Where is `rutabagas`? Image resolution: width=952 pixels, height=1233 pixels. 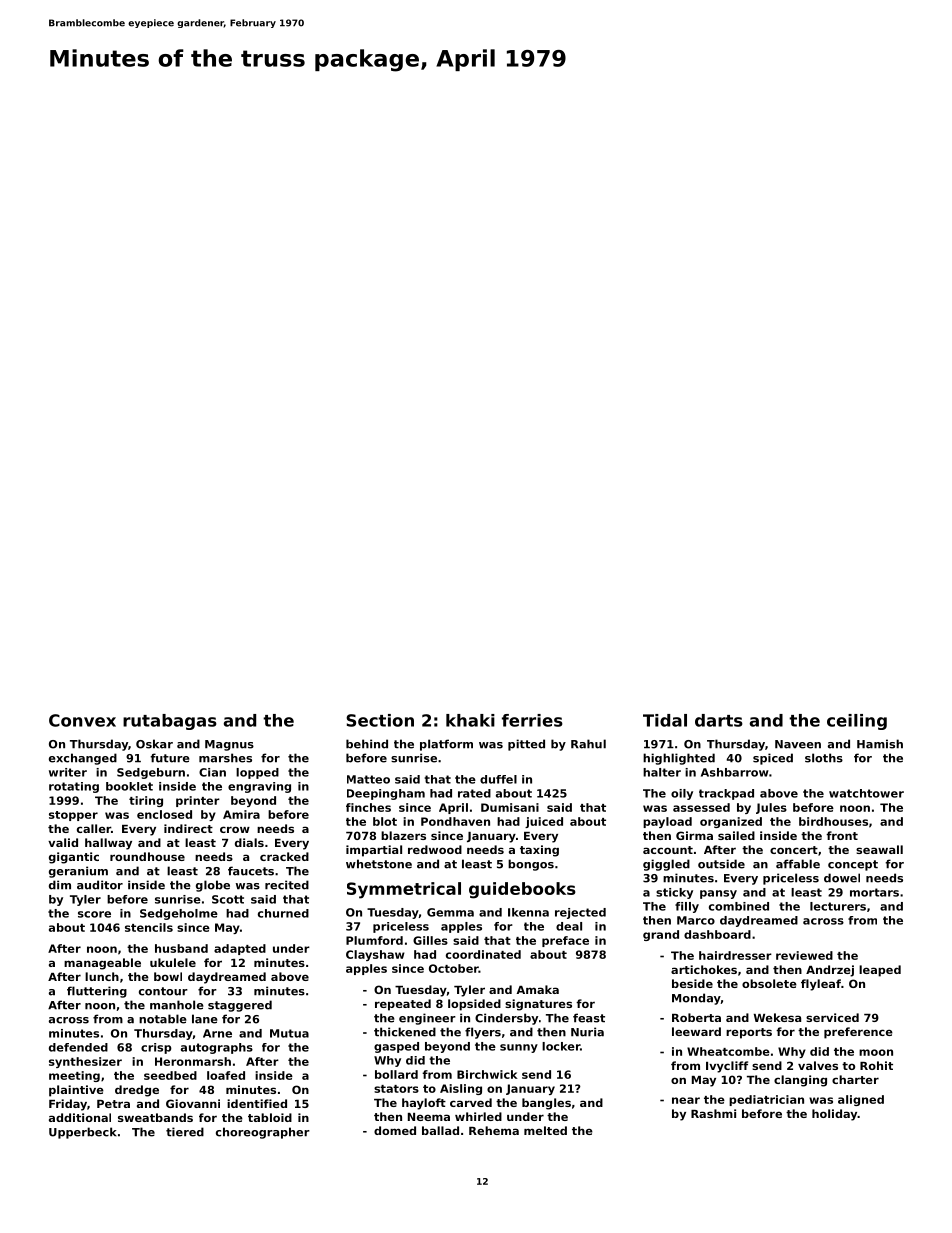 rutabagas is located at coordinates (170, 722).
